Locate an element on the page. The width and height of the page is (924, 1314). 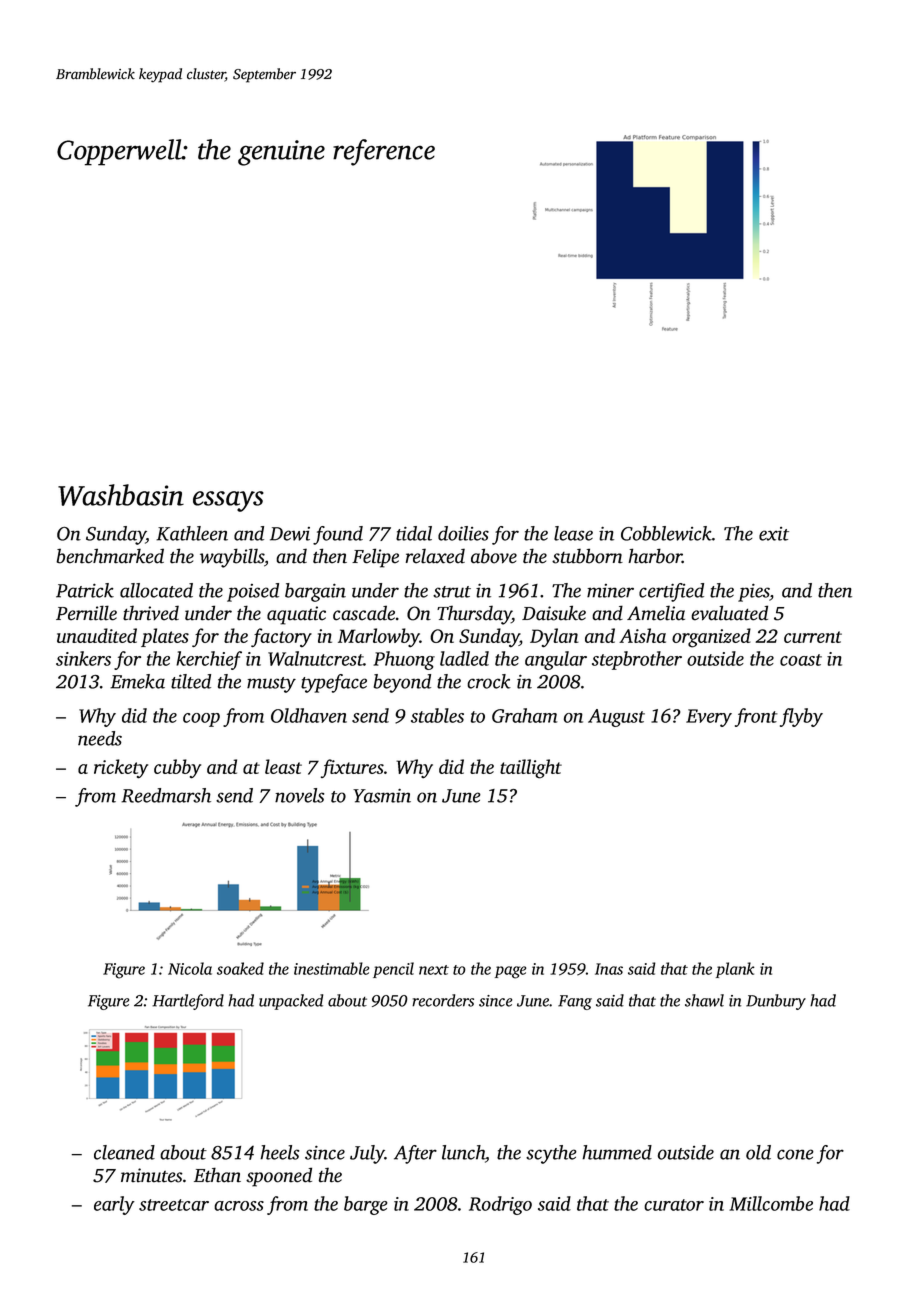
flyby is located at coordinates (801, 717).
